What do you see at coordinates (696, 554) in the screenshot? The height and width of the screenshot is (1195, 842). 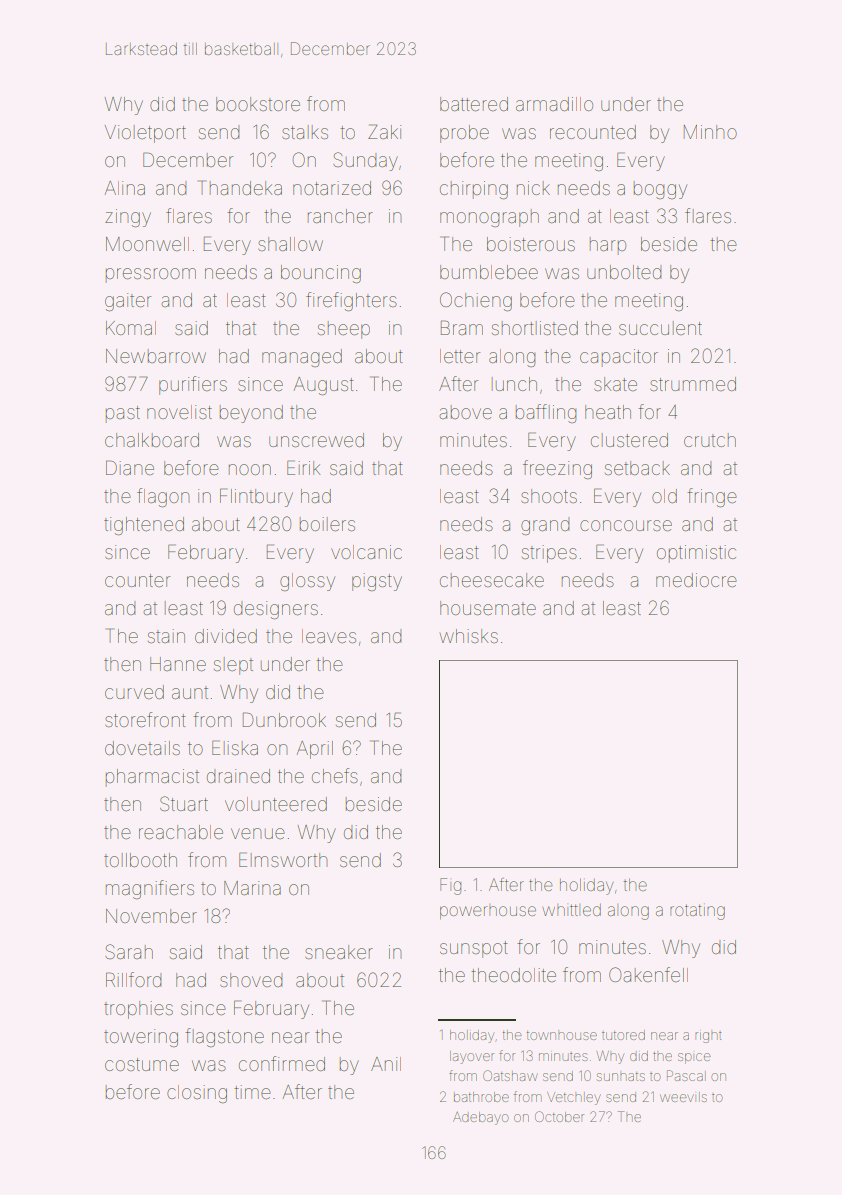 I see `optimistic` at bounding box center [696, 554].
